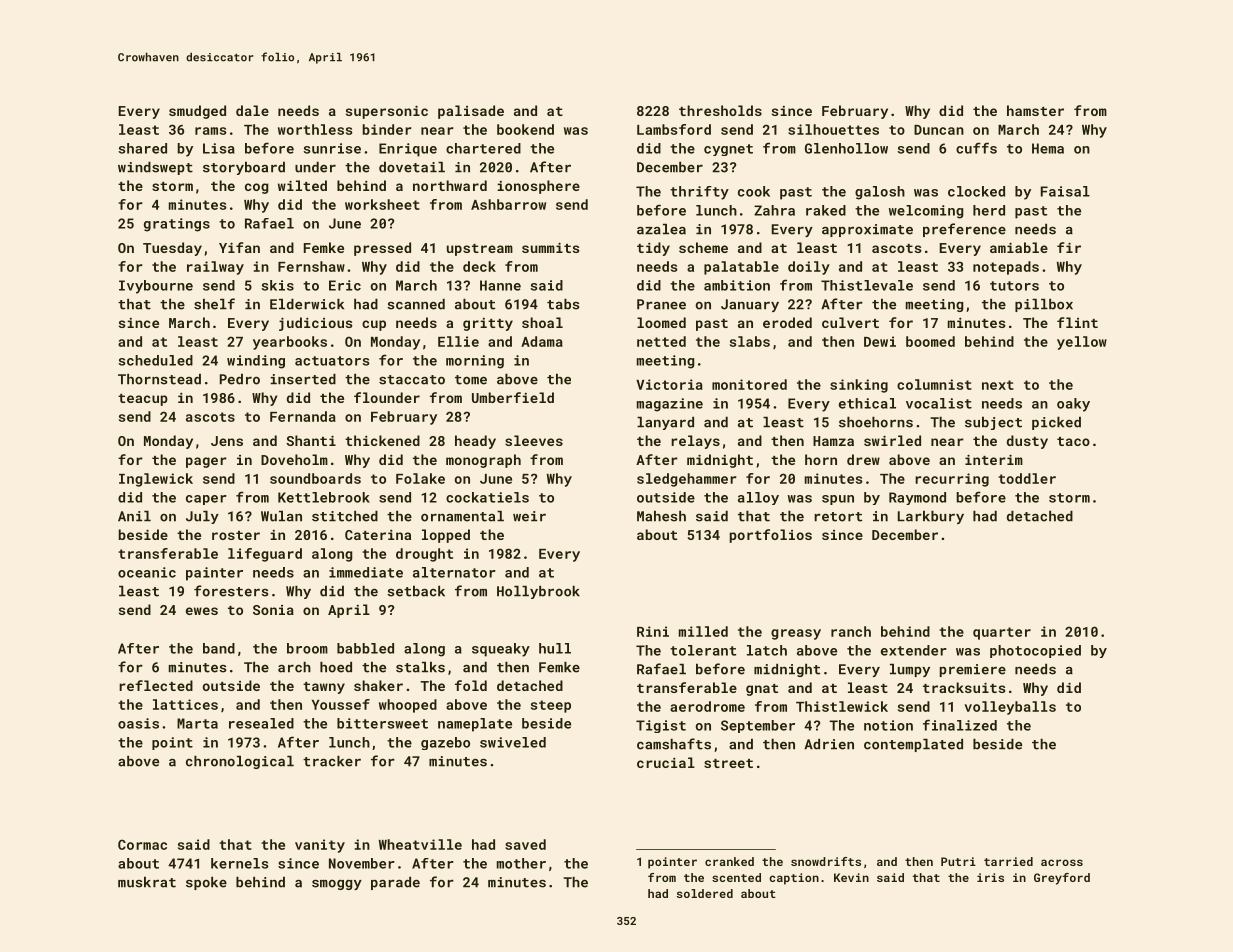 Image resolution: width=1233 pixels, height=952 pixels. What do you see at coordinates (206, 883) in the image?
I see `spoke` at bounding box center [206, 883].
